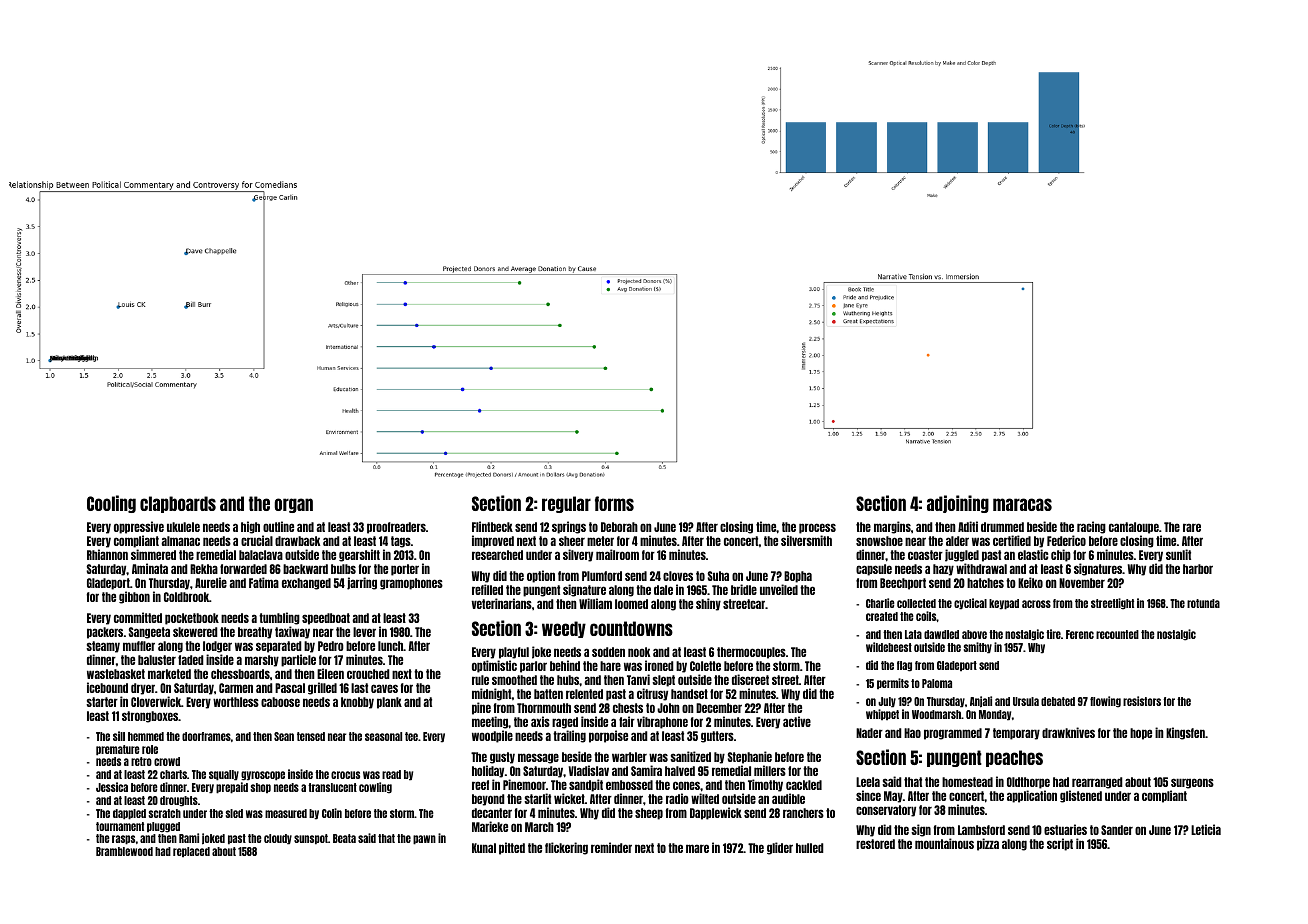 This screenshot has width=1308, height=924. Describe the element at coordinates (124, 851) in the screenshot. I see `Bramblewood` at that location.
